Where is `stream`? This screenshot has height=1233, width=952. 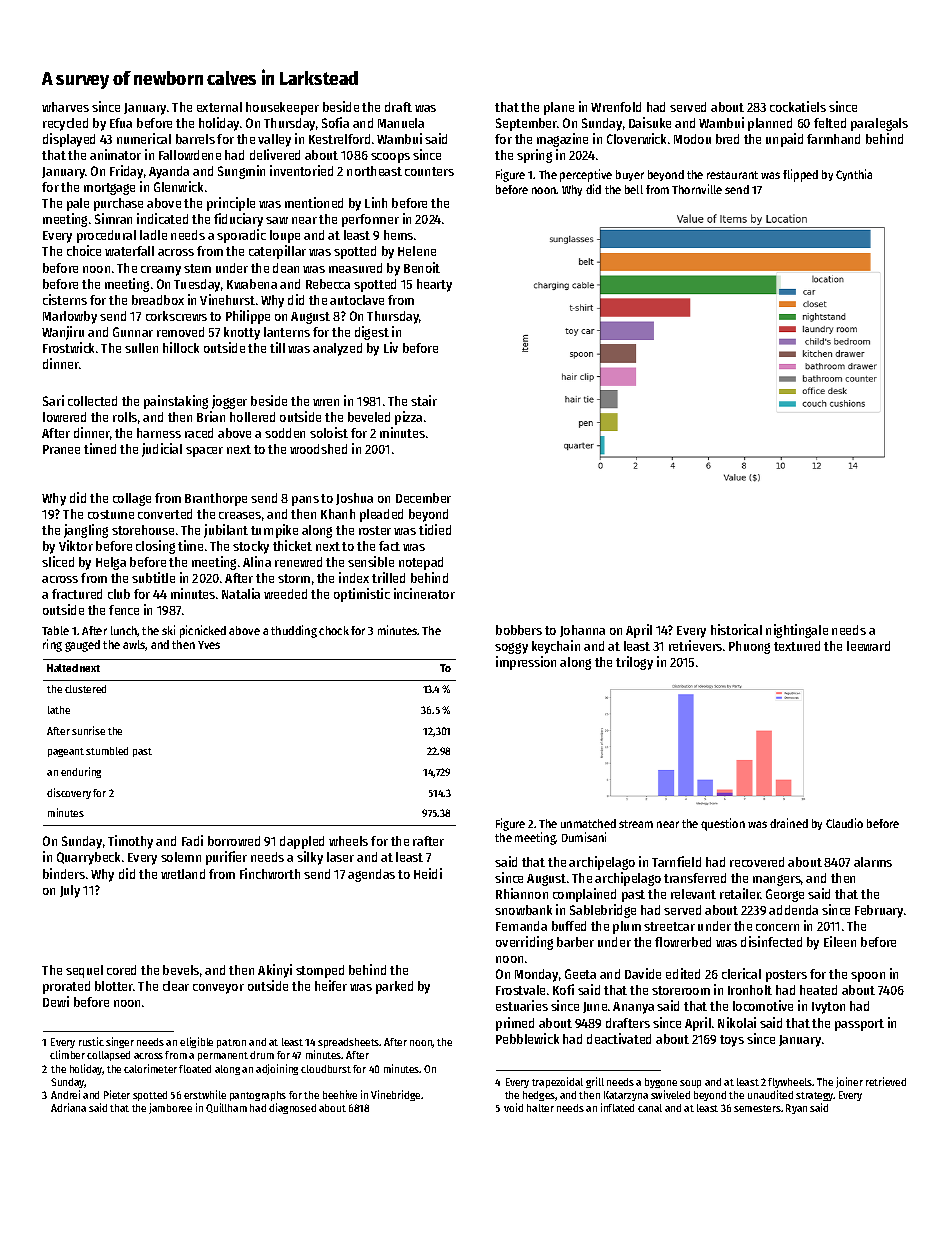
stream is located at coordinates (636, 824).
